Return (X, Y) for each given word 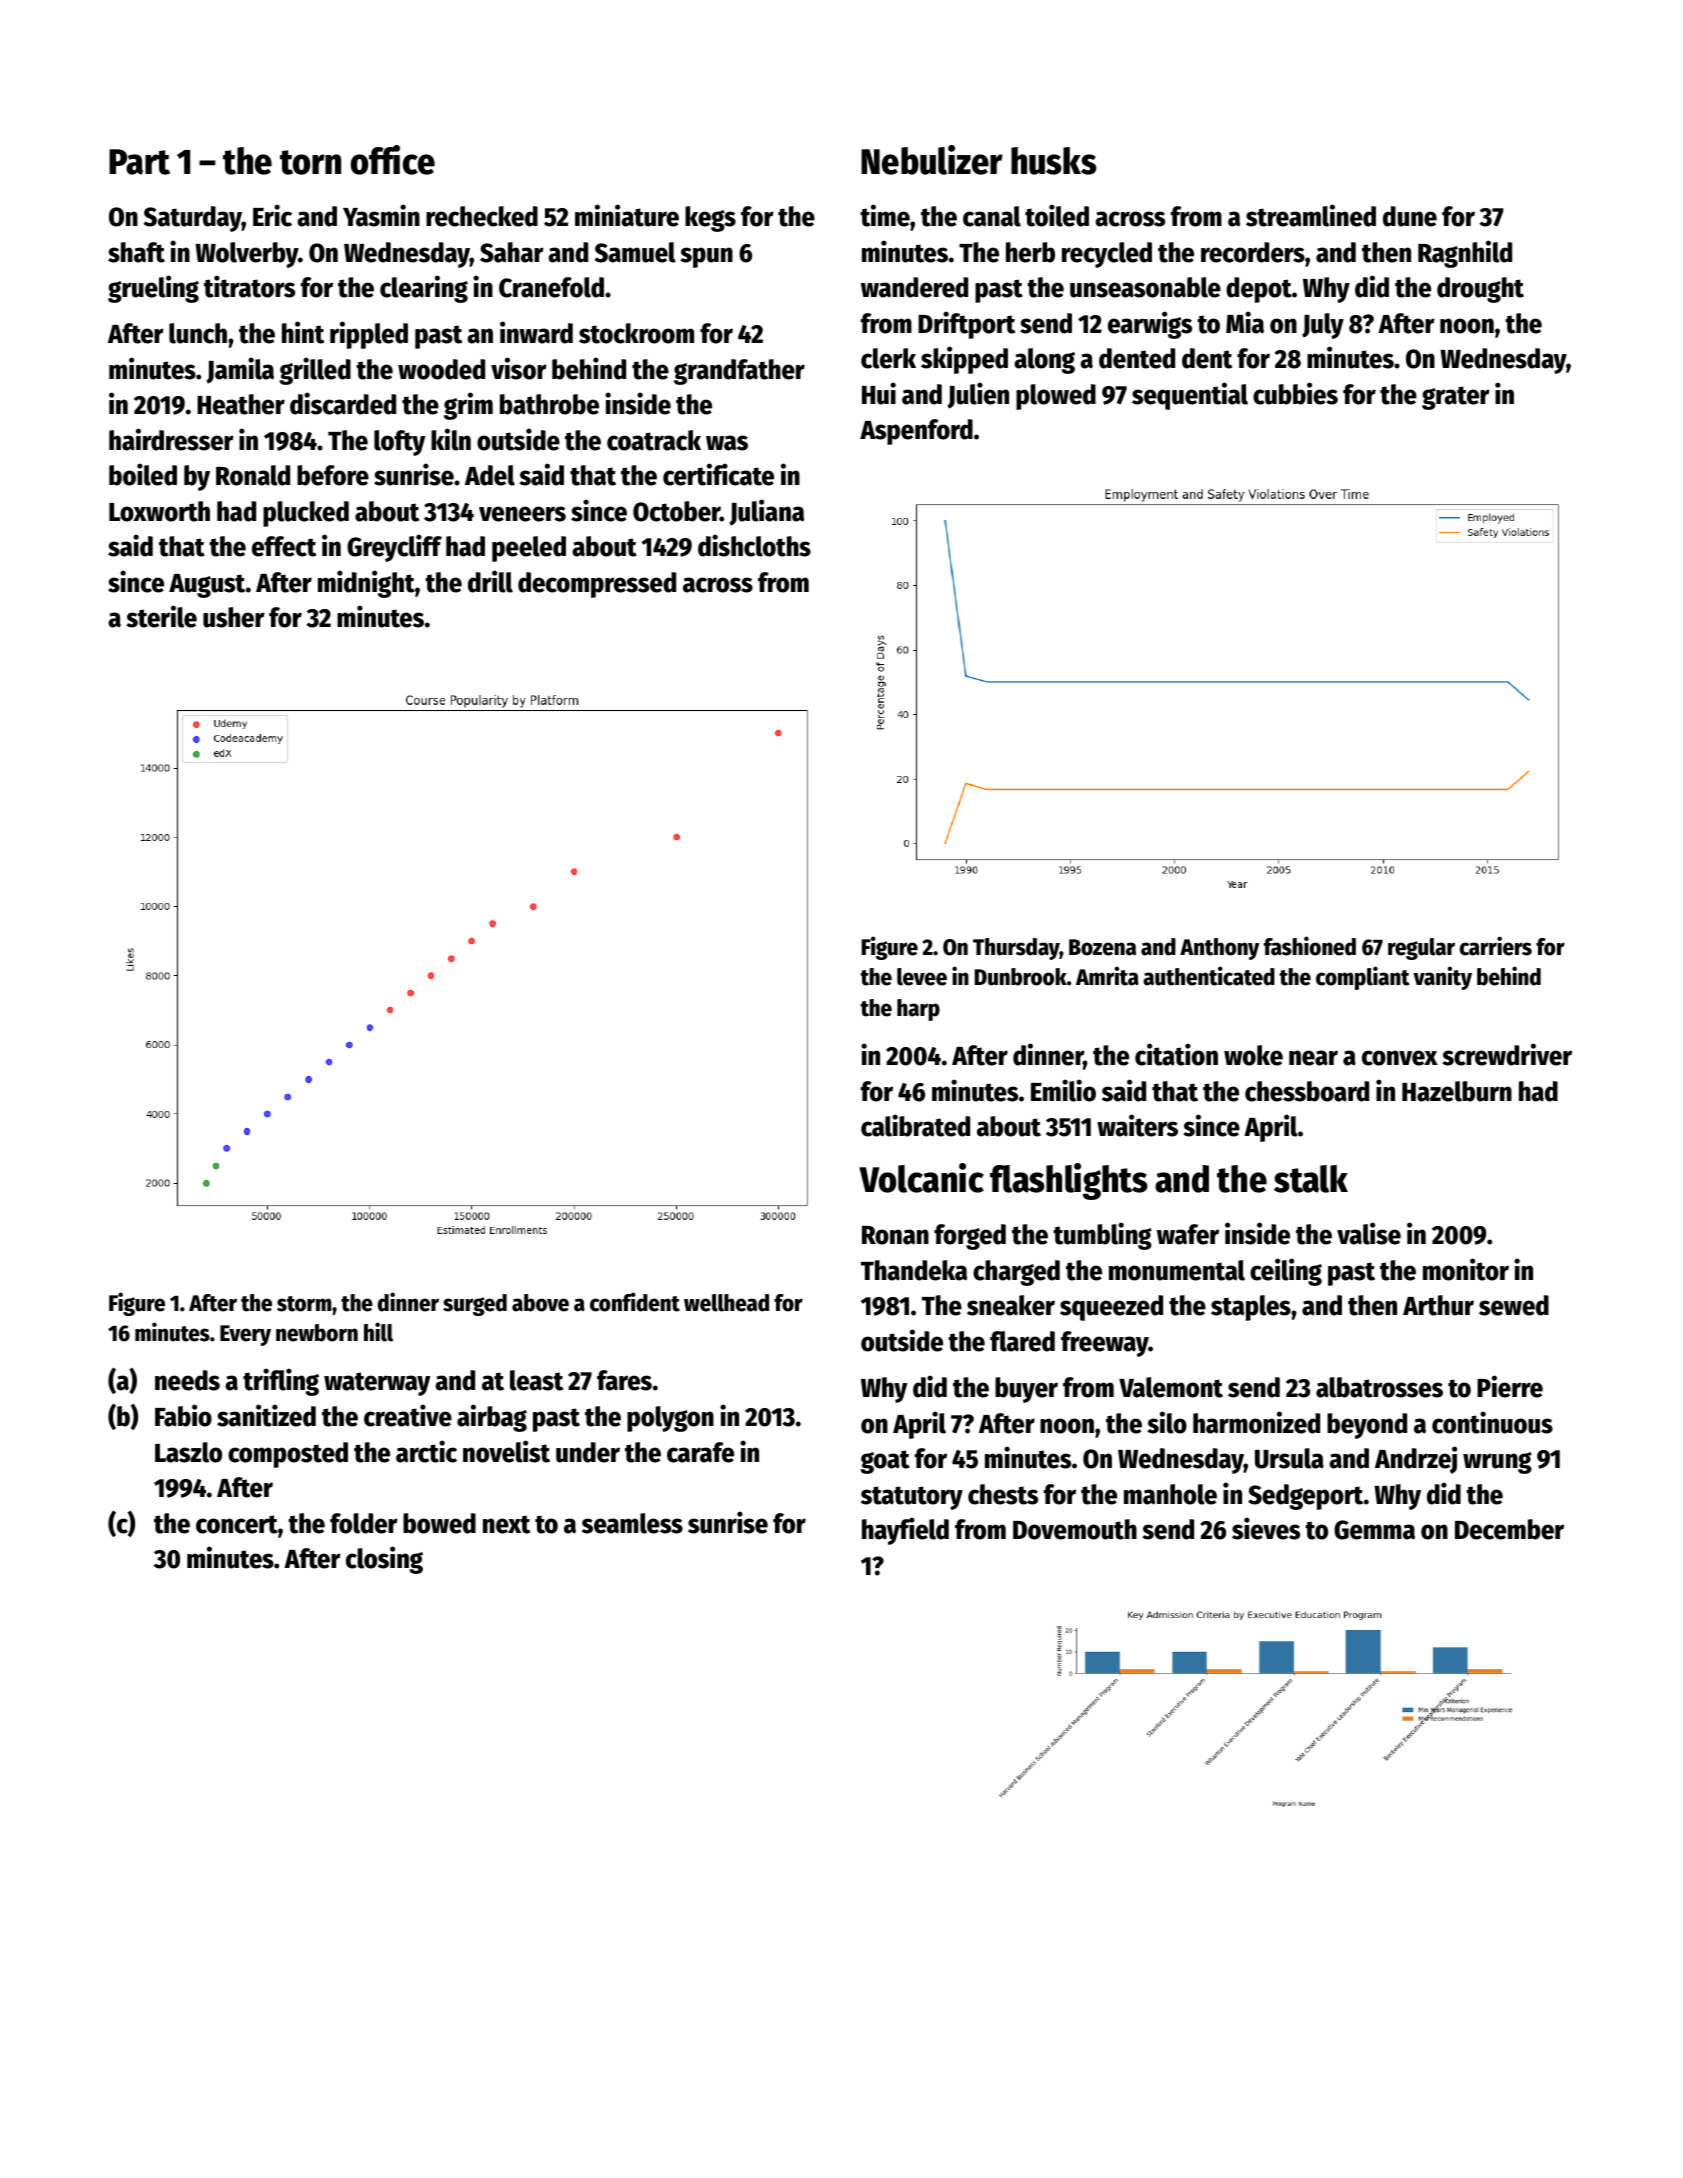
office (393, 160)
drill (490, 581)
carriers (1496, 946)
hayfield (905, 1531)
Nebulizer (932, 160)
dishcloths (754, 545)
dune (1410, 216)
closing (384, 1560)
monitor (1466, 1269)
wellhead (726, 1303)
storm (304, 1304)
